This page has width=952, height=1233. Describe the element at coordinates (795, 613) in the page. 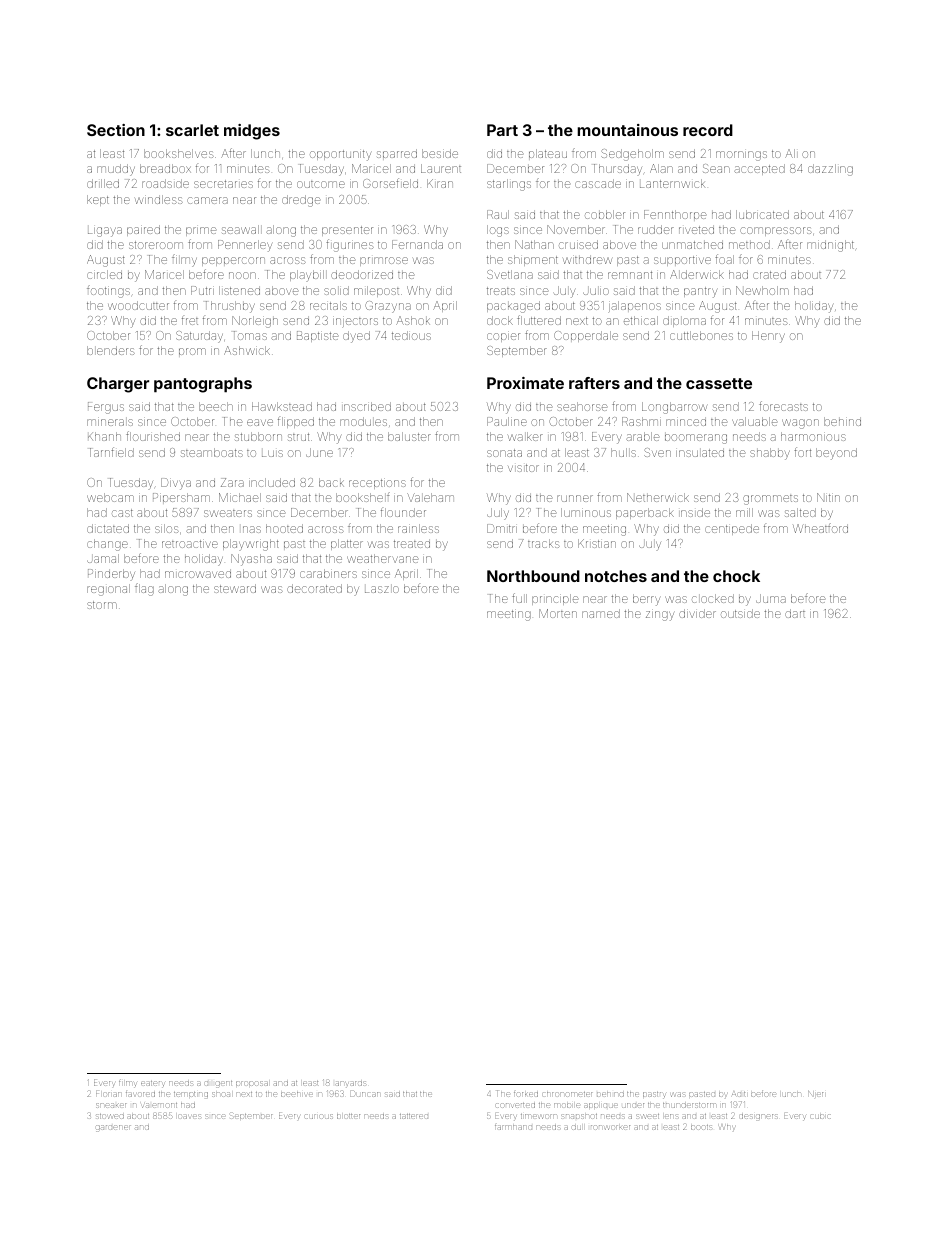

I see `dart` at that location.
